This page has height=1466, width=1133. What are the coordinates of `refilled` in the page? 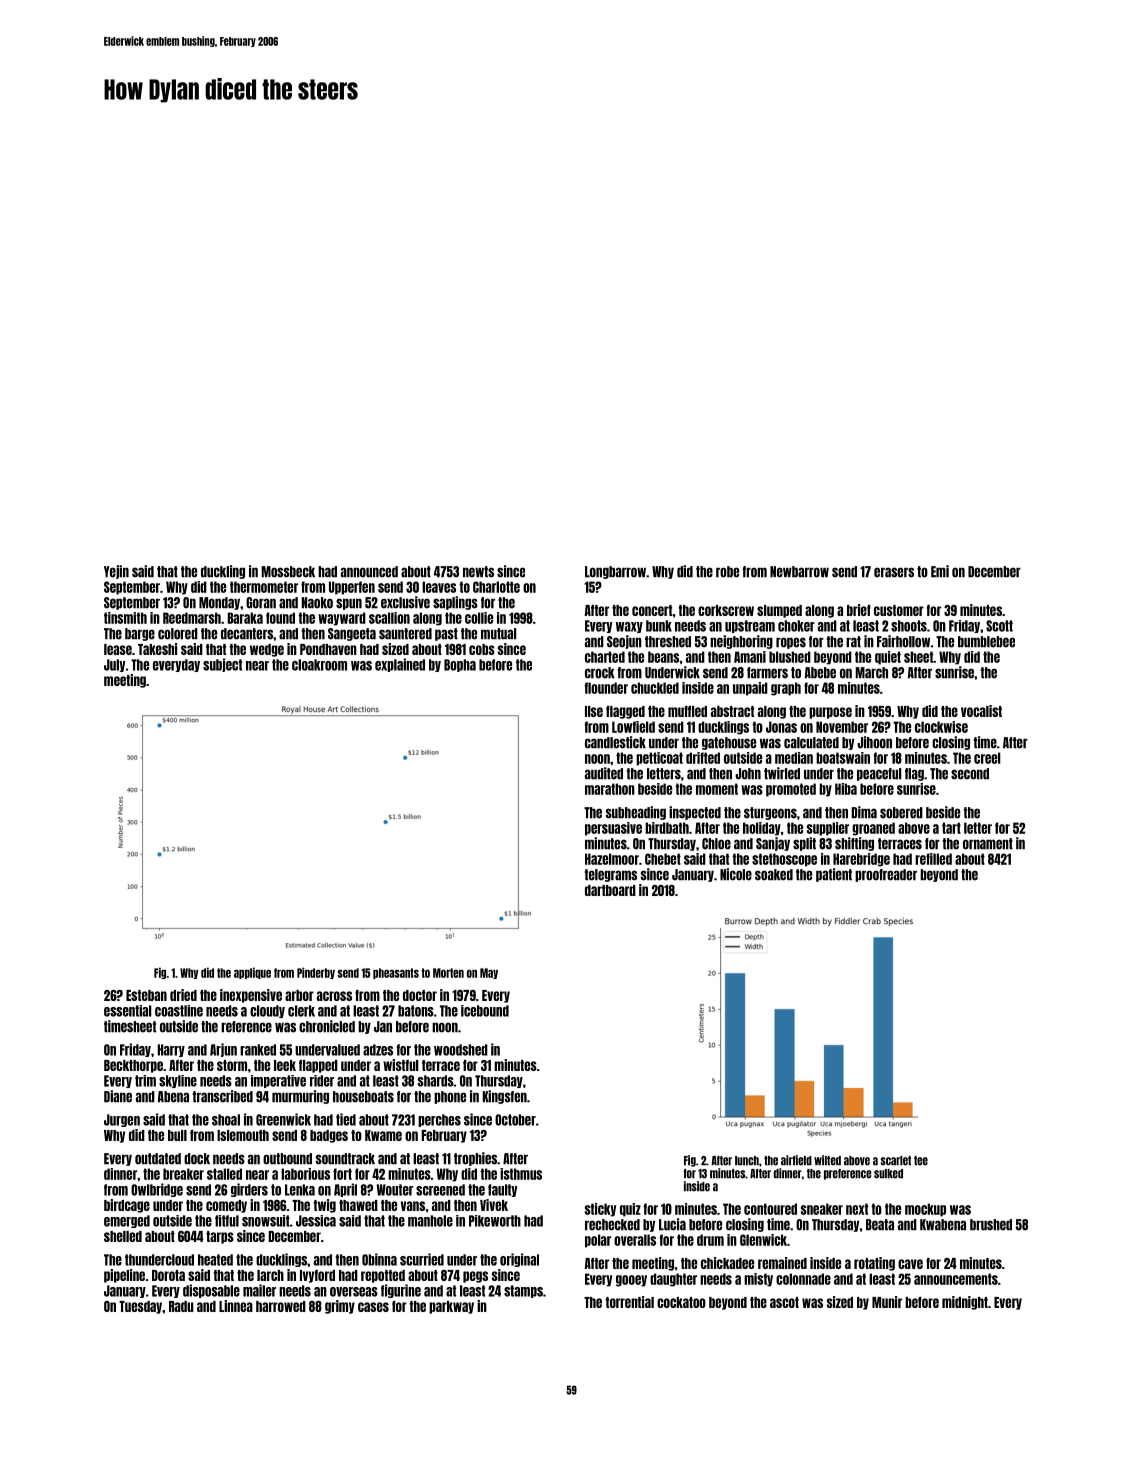 It's located at (933, 859).
